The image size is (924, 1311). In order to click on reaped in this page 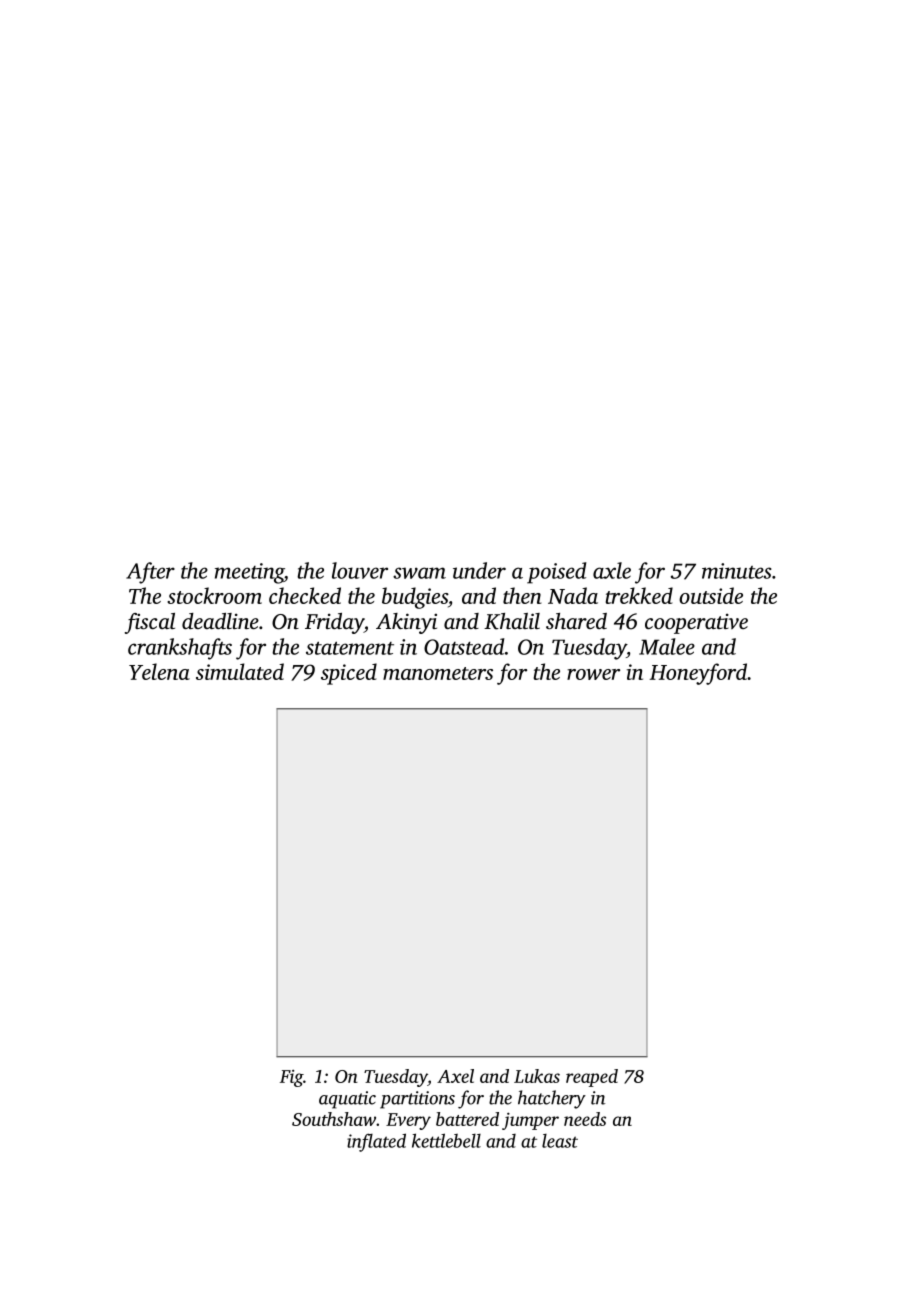, I will do `click(592, 1078)`.
